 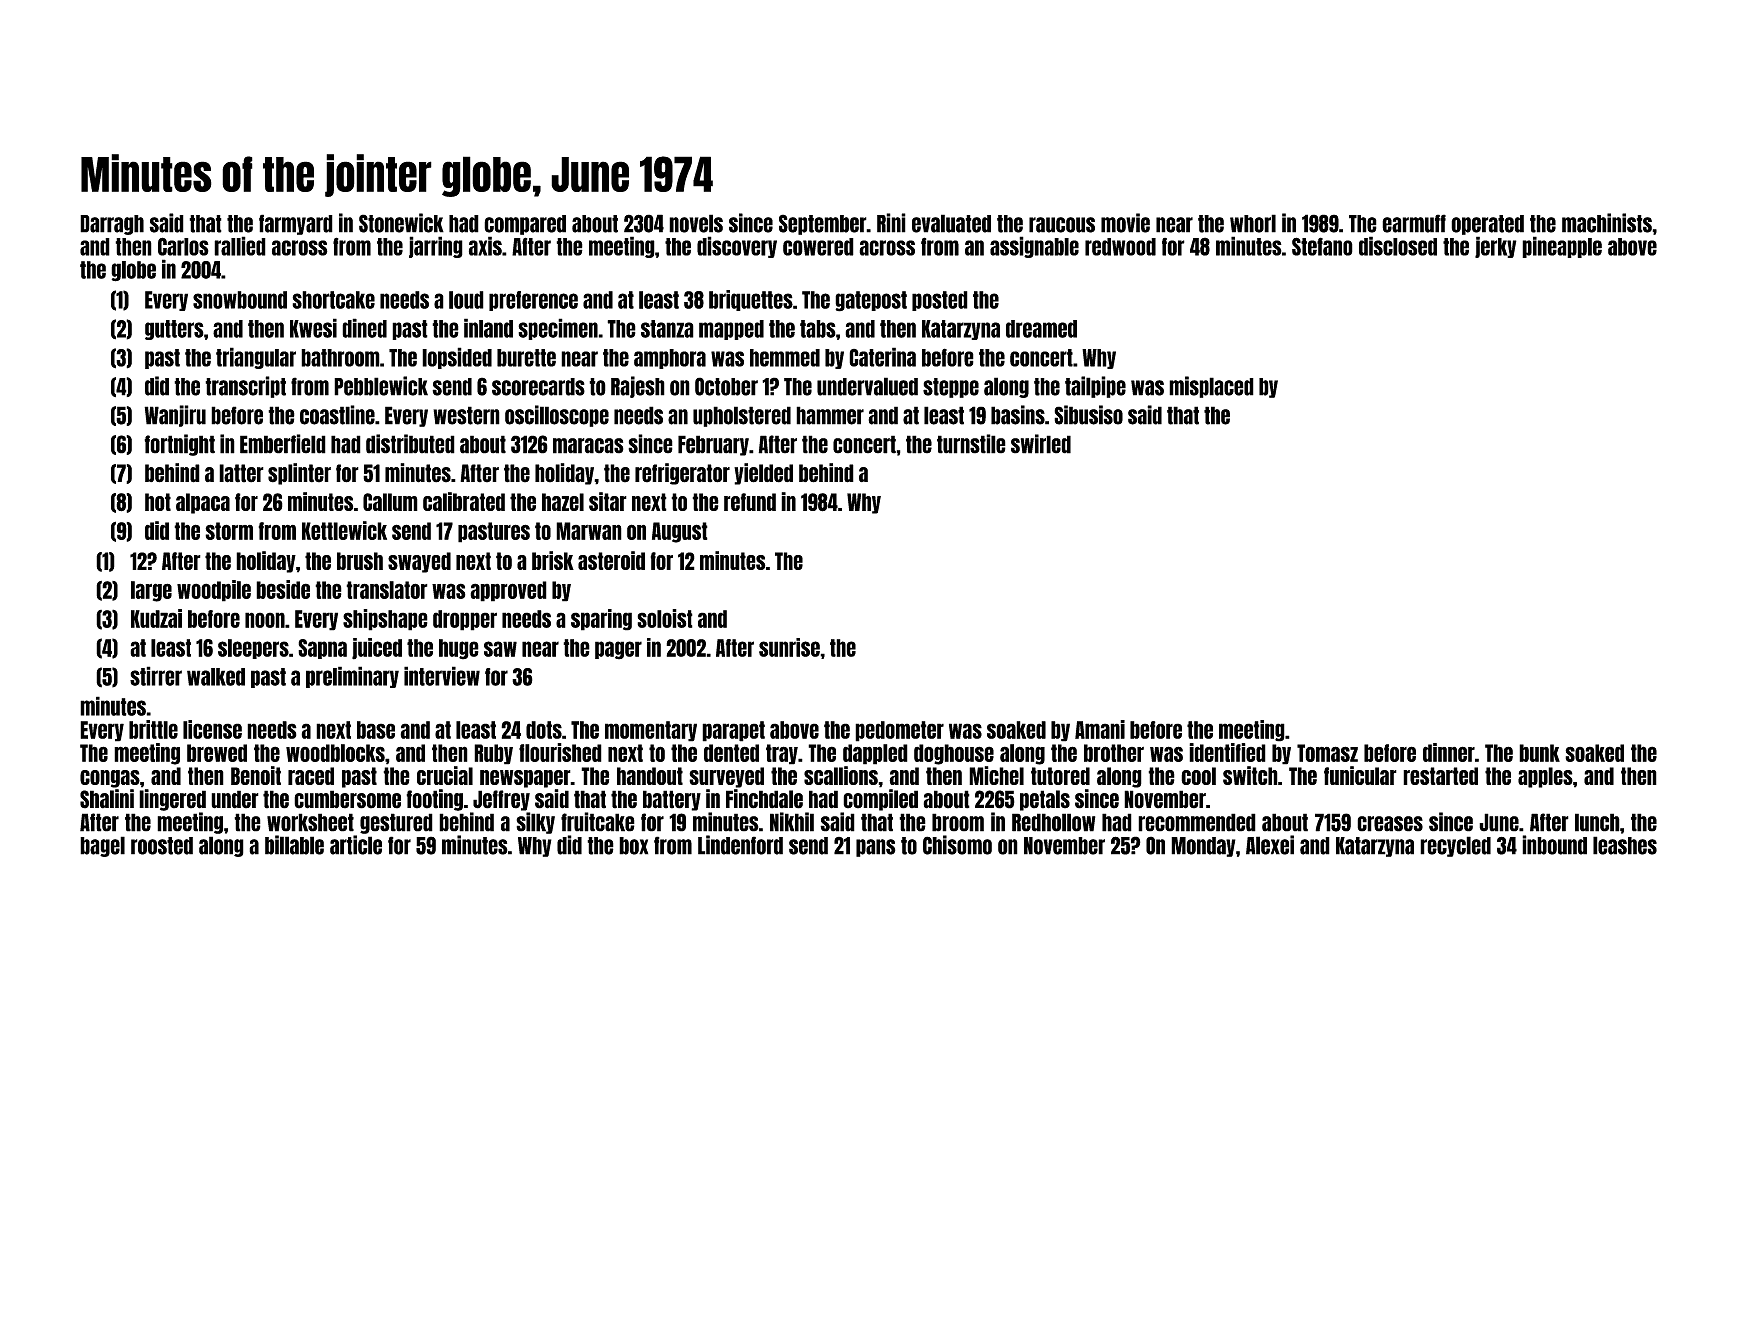 What do you see at coordinates (940, 301) in the screenshot?
I see `posted` at bounding box center [940, 301].
